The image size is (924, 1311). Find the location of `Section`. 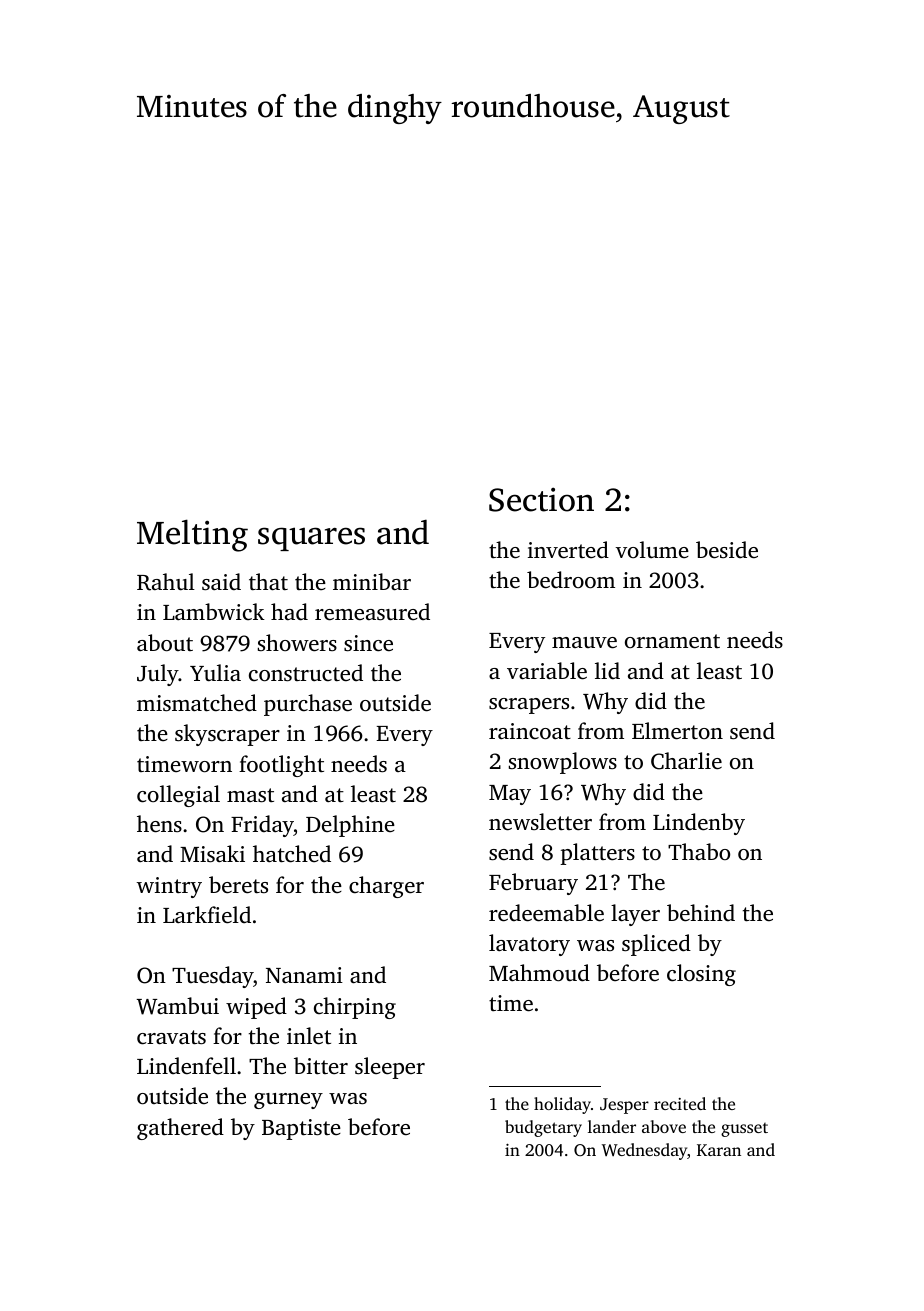

Section is located at coordinates (541, 499).
